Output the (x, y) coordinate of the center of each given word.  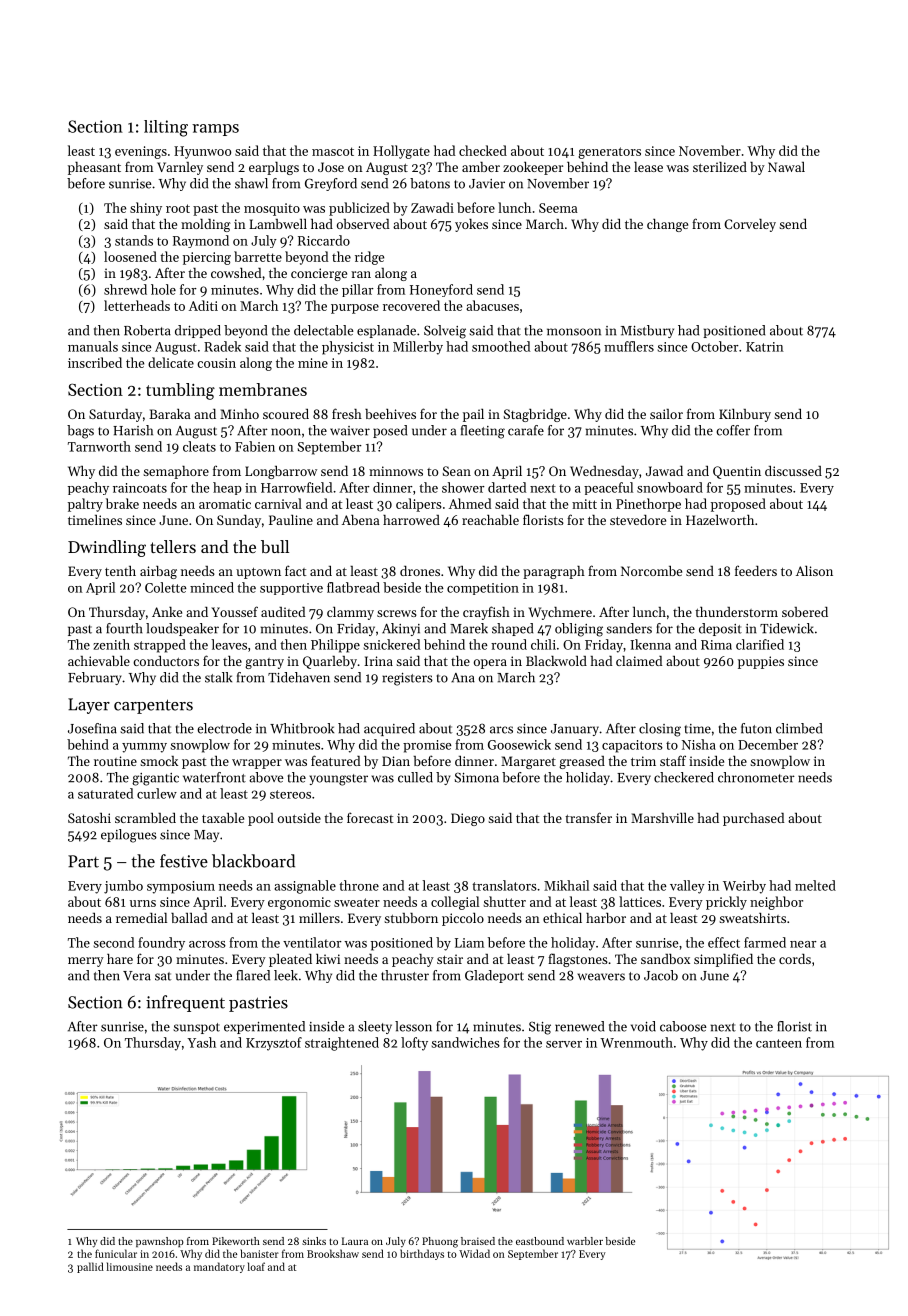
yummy (144, 748)
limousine (130, 1266)
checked (483, 150)
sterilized (720, 167)
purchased (753, 819)
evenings (141, 152)
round (509, 644)
